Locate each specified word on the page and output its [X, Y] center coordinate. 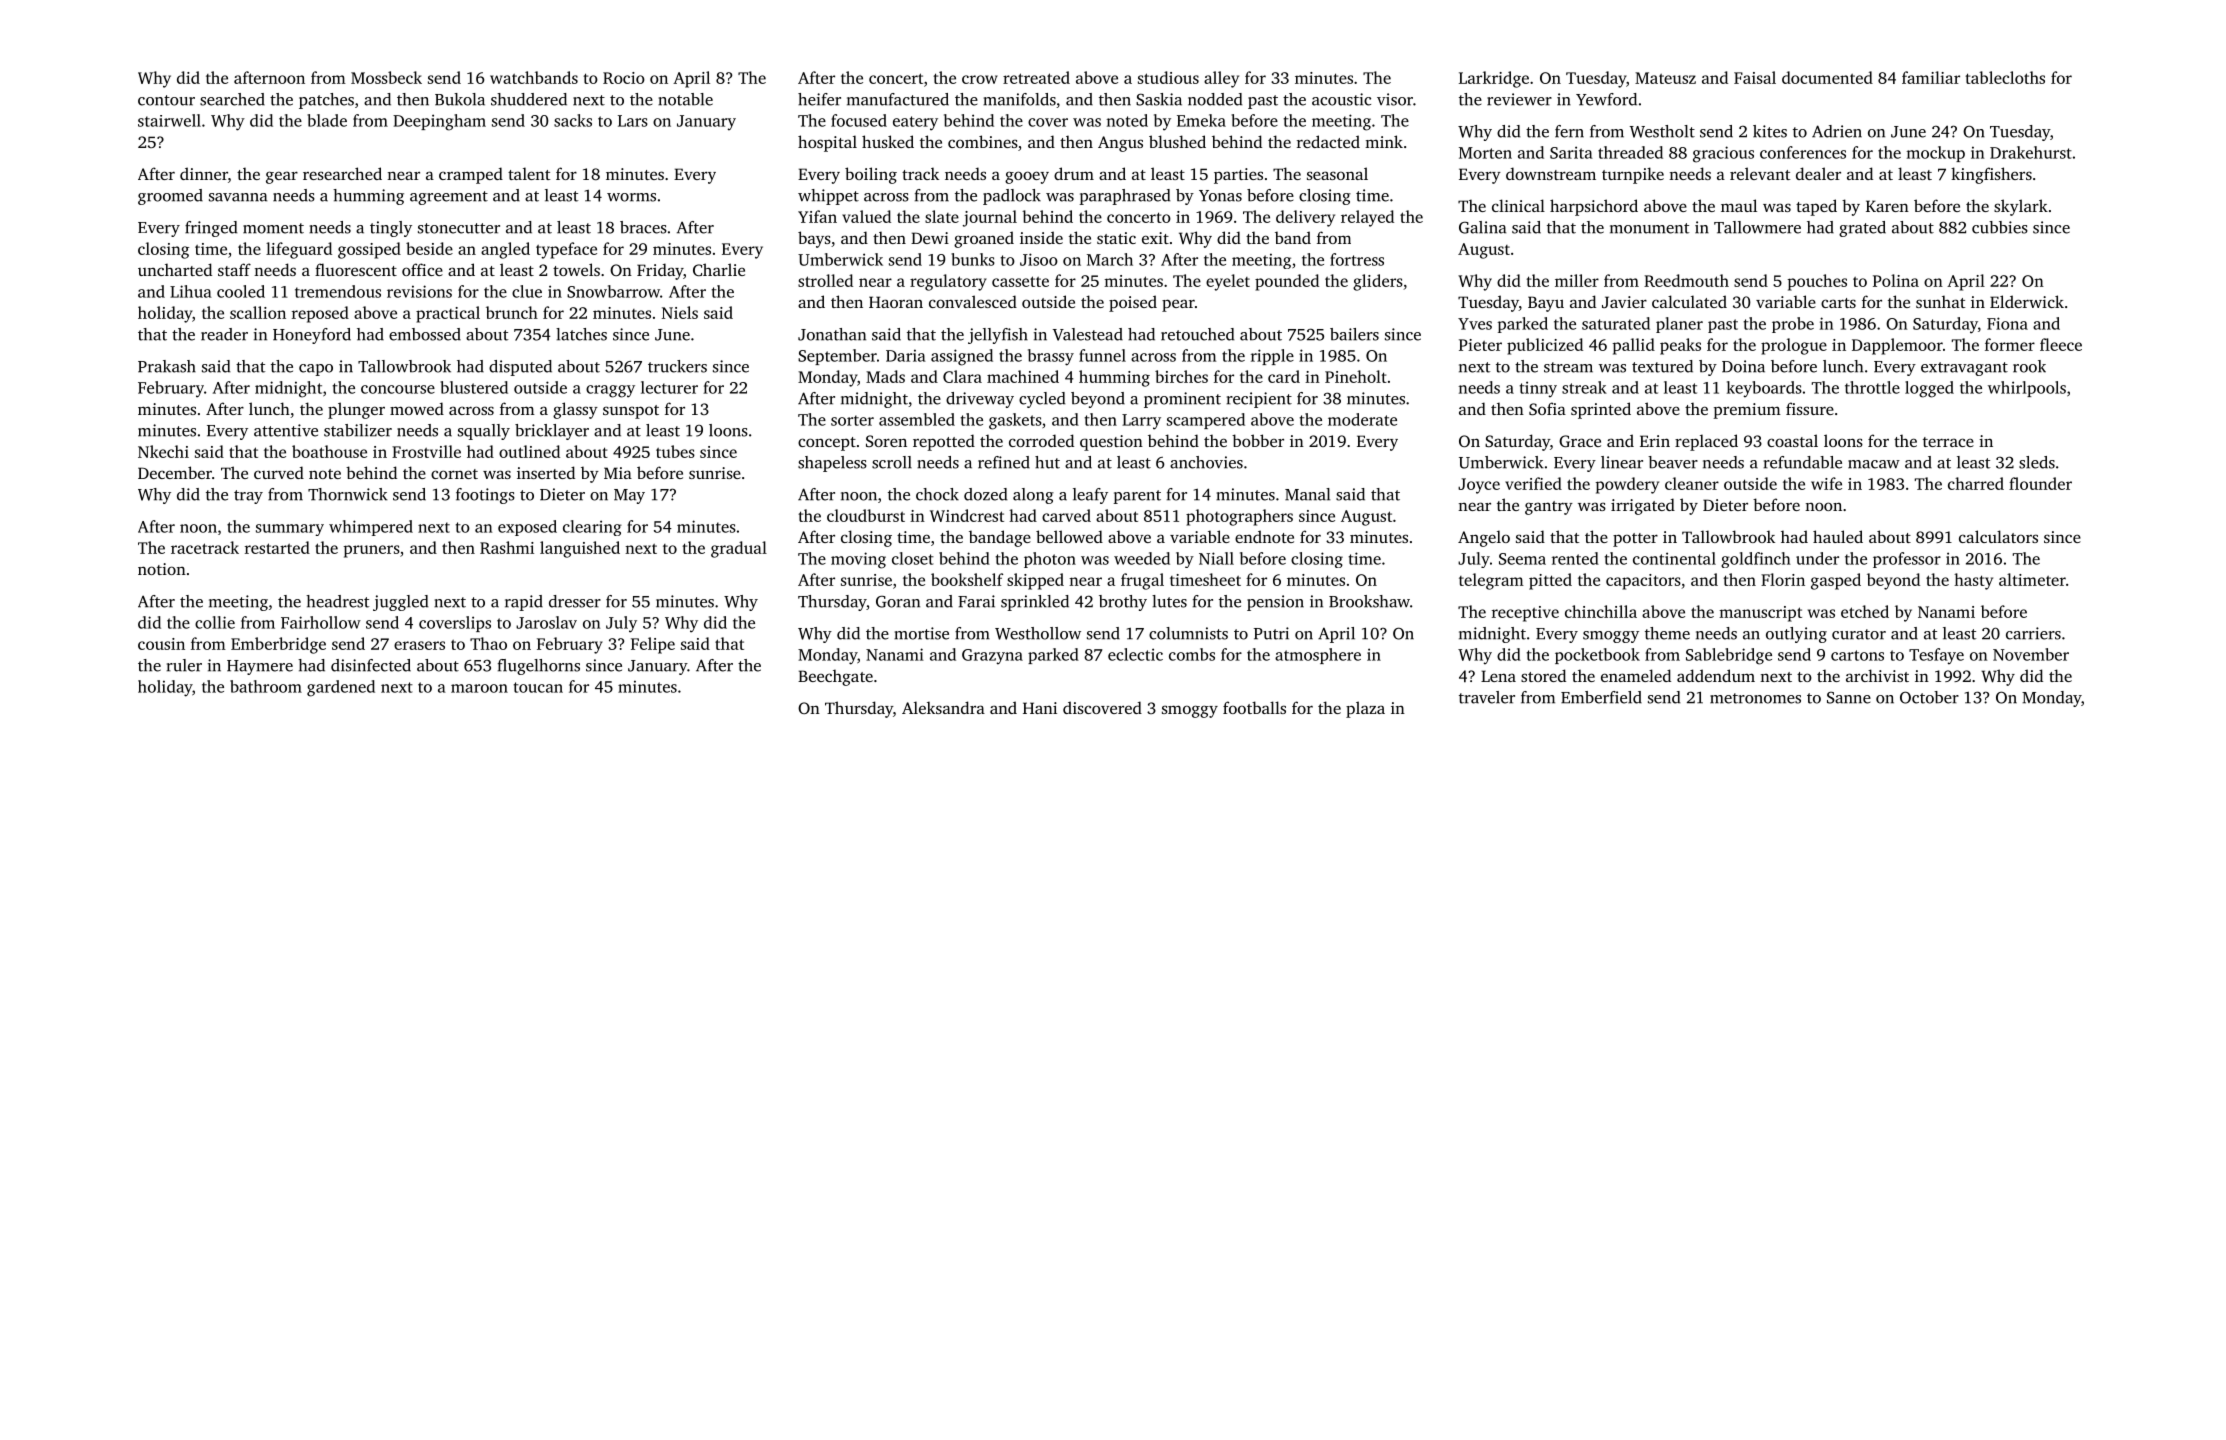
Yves [1475, 324]
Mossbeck [386, 77]
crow [980, 79]
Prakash [167, 366]
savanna [238, 197]
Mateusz [1665, 78]
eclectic [1135, 654]
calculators [1998, 536]
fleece [2061, 344]
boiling [871, 175]
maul [1739, 205]
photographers [1239, 517]
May [629, 496]
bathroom [266, 686]
